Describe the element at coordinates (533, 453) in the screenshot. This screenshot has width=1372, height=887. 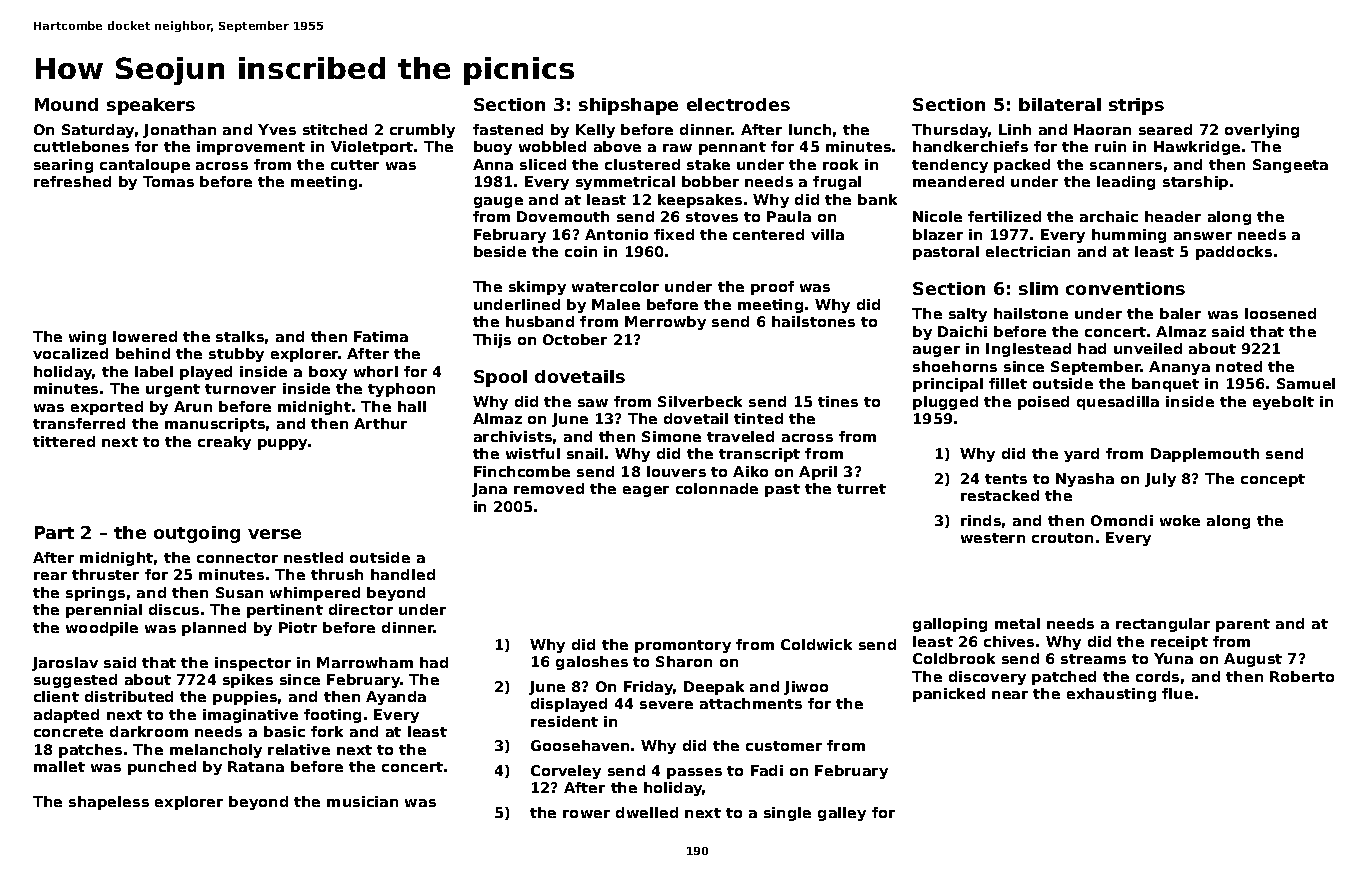
I see `wistful` at that location.
